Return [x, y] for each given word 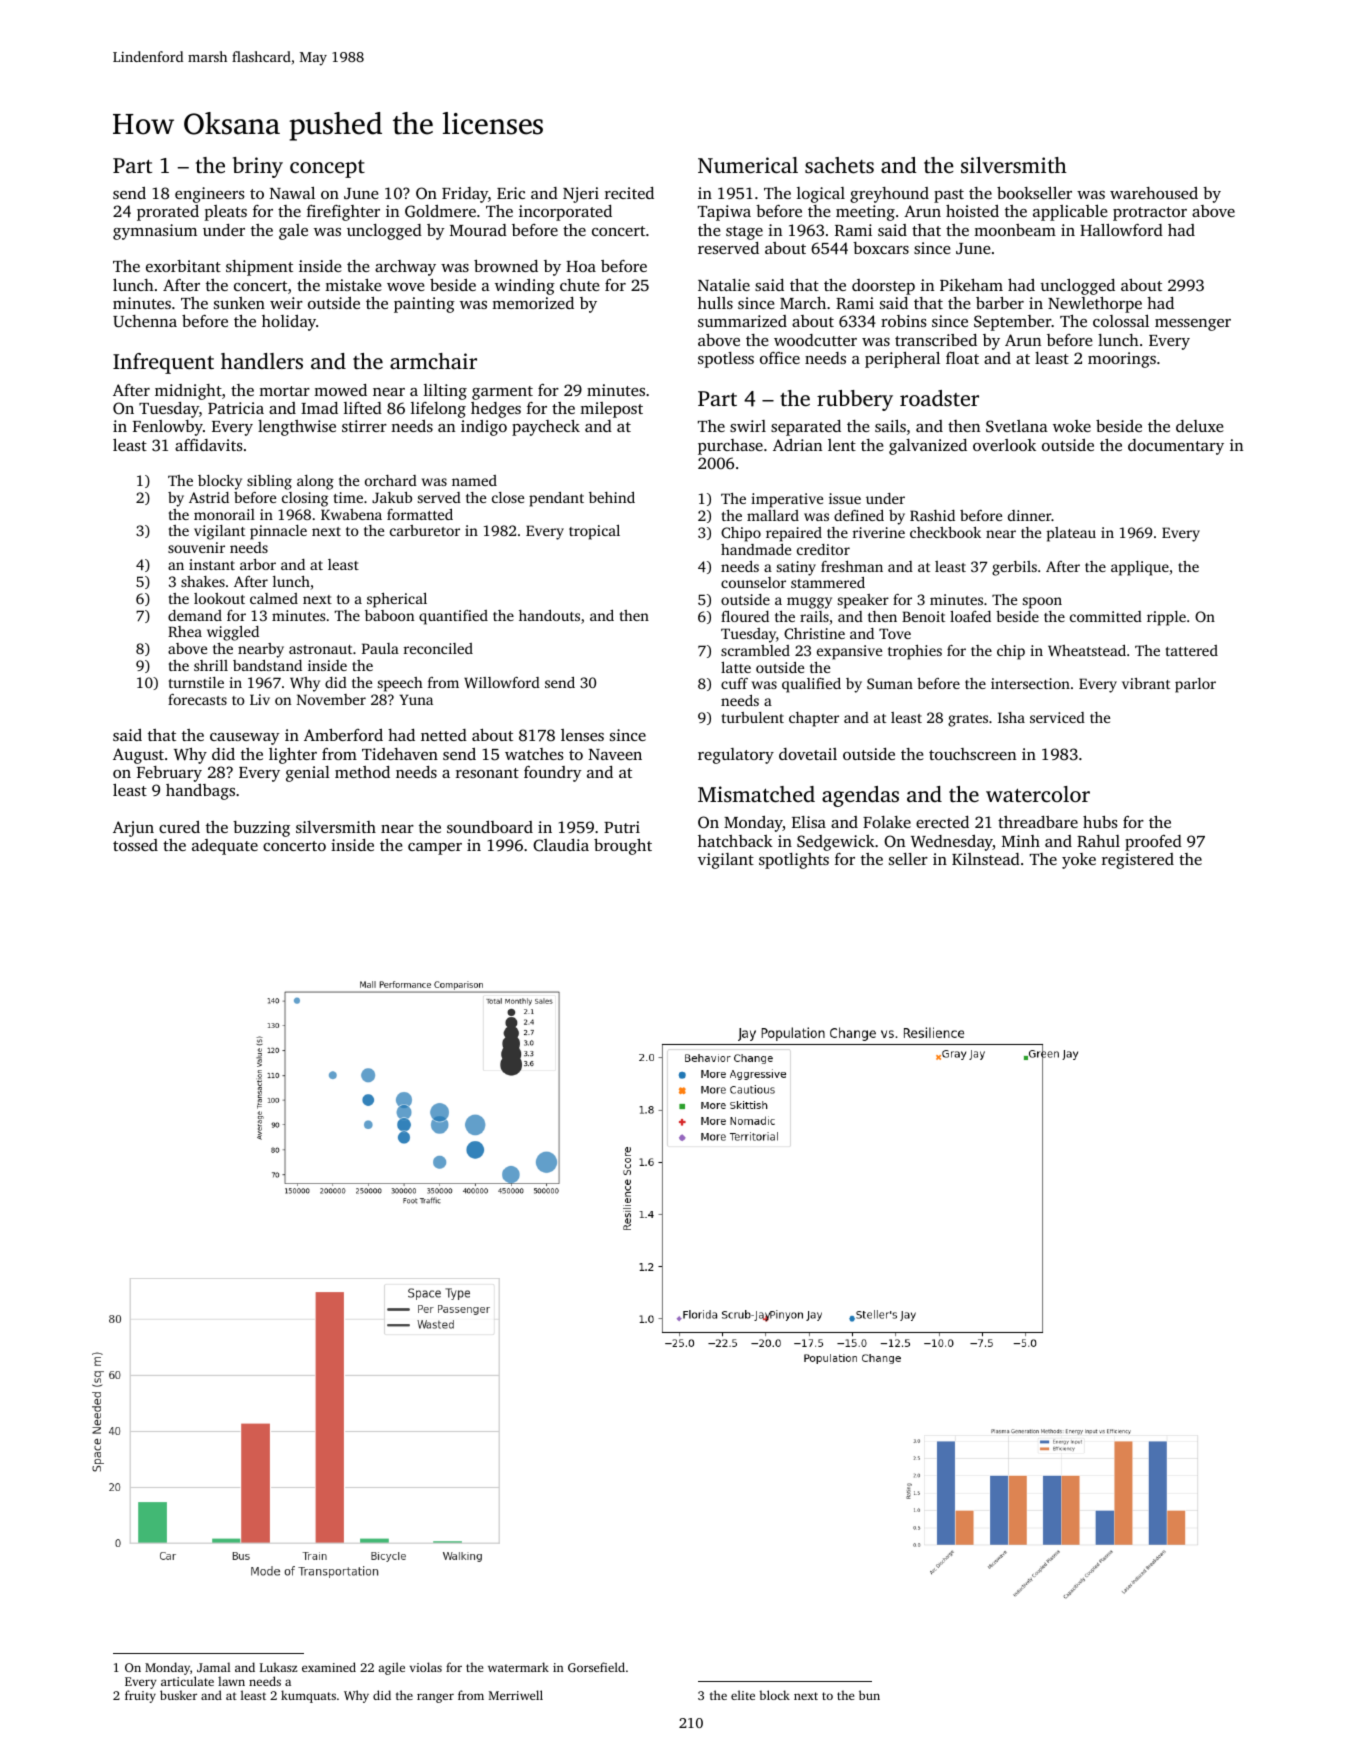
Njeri [581, 195]
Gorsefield [596, 1667]
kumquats [308, 1696]
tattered [1192, 650]
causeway [245, 739]
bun [869, 1695]
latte [736, 667]
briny [258, 167]
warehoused [1154, 193]
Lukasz [278, 1667]
